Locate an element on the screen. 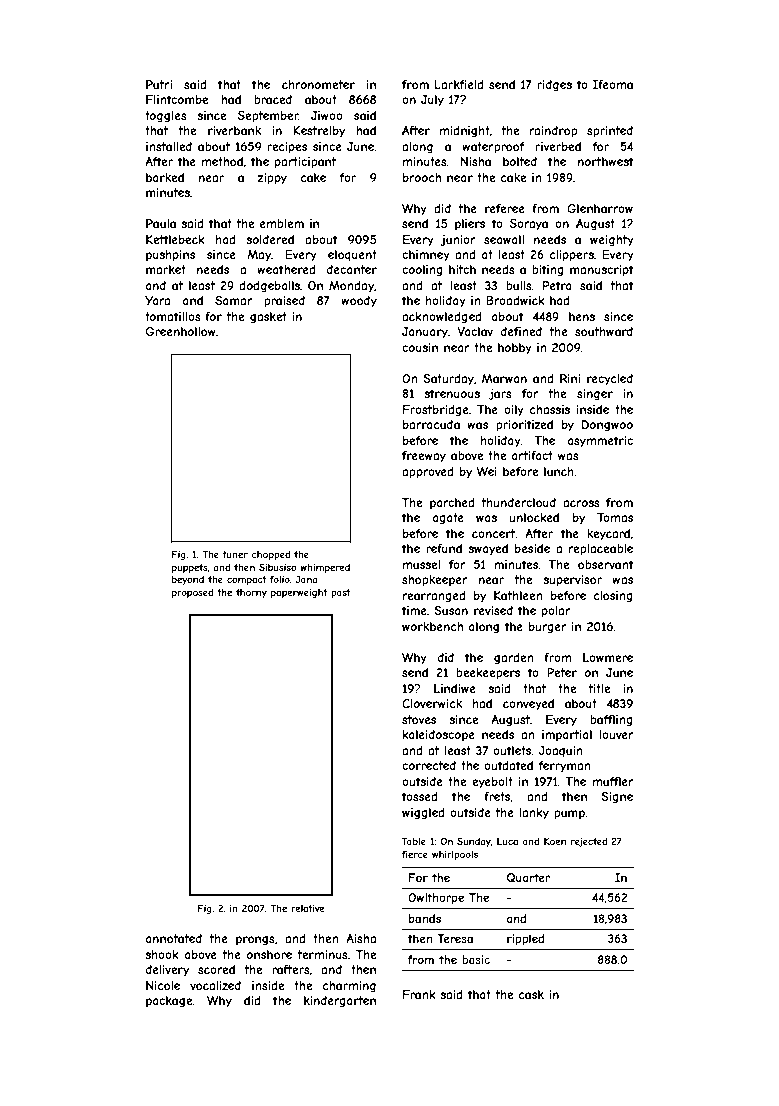 Image resolution: width=779 pixels, height=1106 pixels. Lindiwe is located at coordinates (455, 688).
